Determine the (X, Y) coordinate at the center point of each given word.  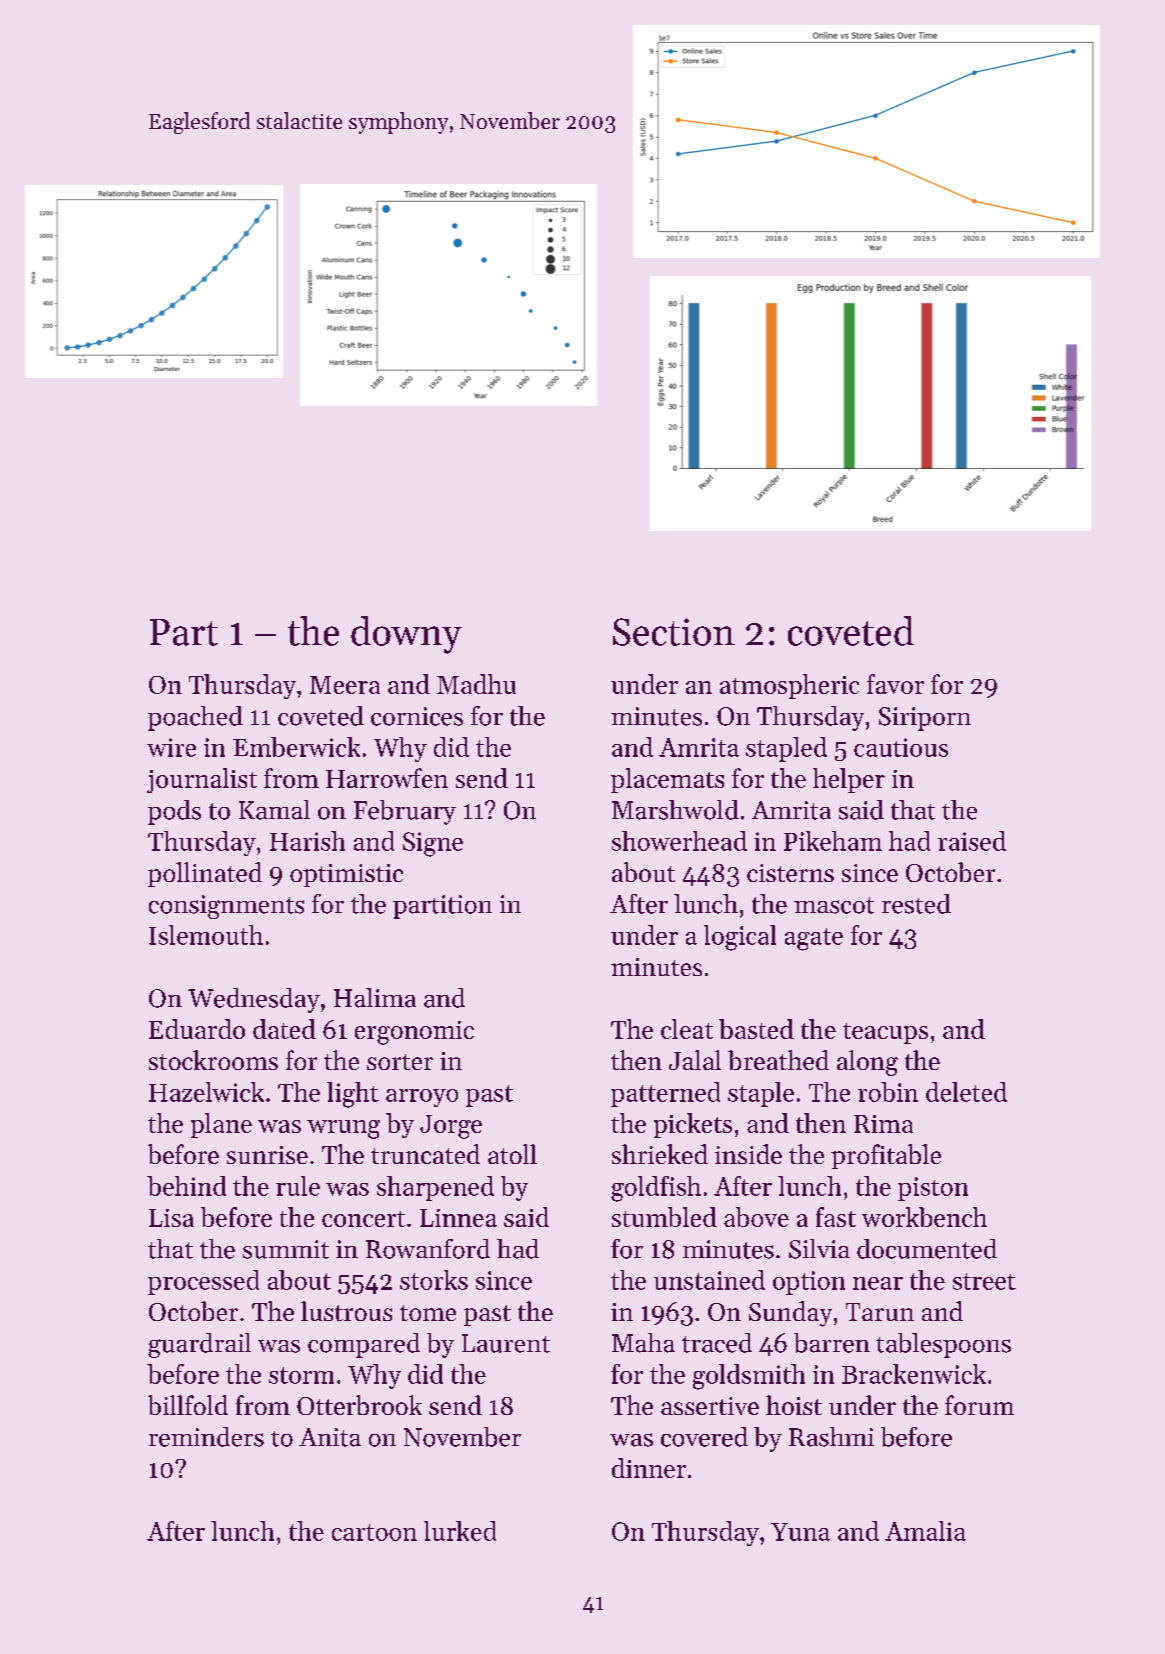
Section (674, 632)
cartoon (374, 1532)
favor (895, 684)
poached (195, 718)
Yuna (800, 1532)
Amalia (925, 1531)
